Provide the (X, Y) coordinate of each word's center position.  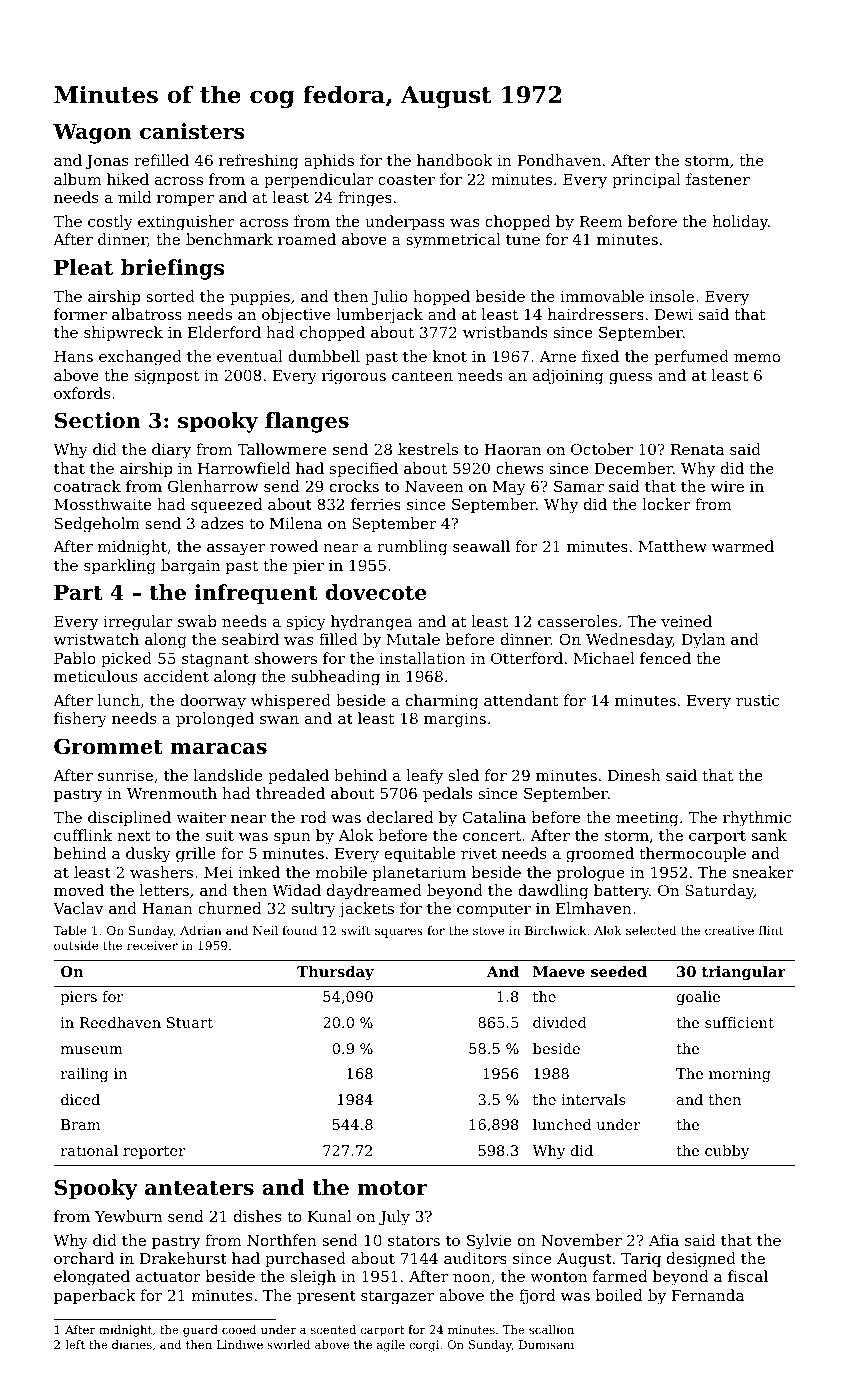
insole (672, 296)
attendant (521, 700)
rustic (757, 700)
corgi (424, 1346)
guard (200, 1331)
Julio (390, 297)
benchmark (229, 239)
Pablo (75, 658)
